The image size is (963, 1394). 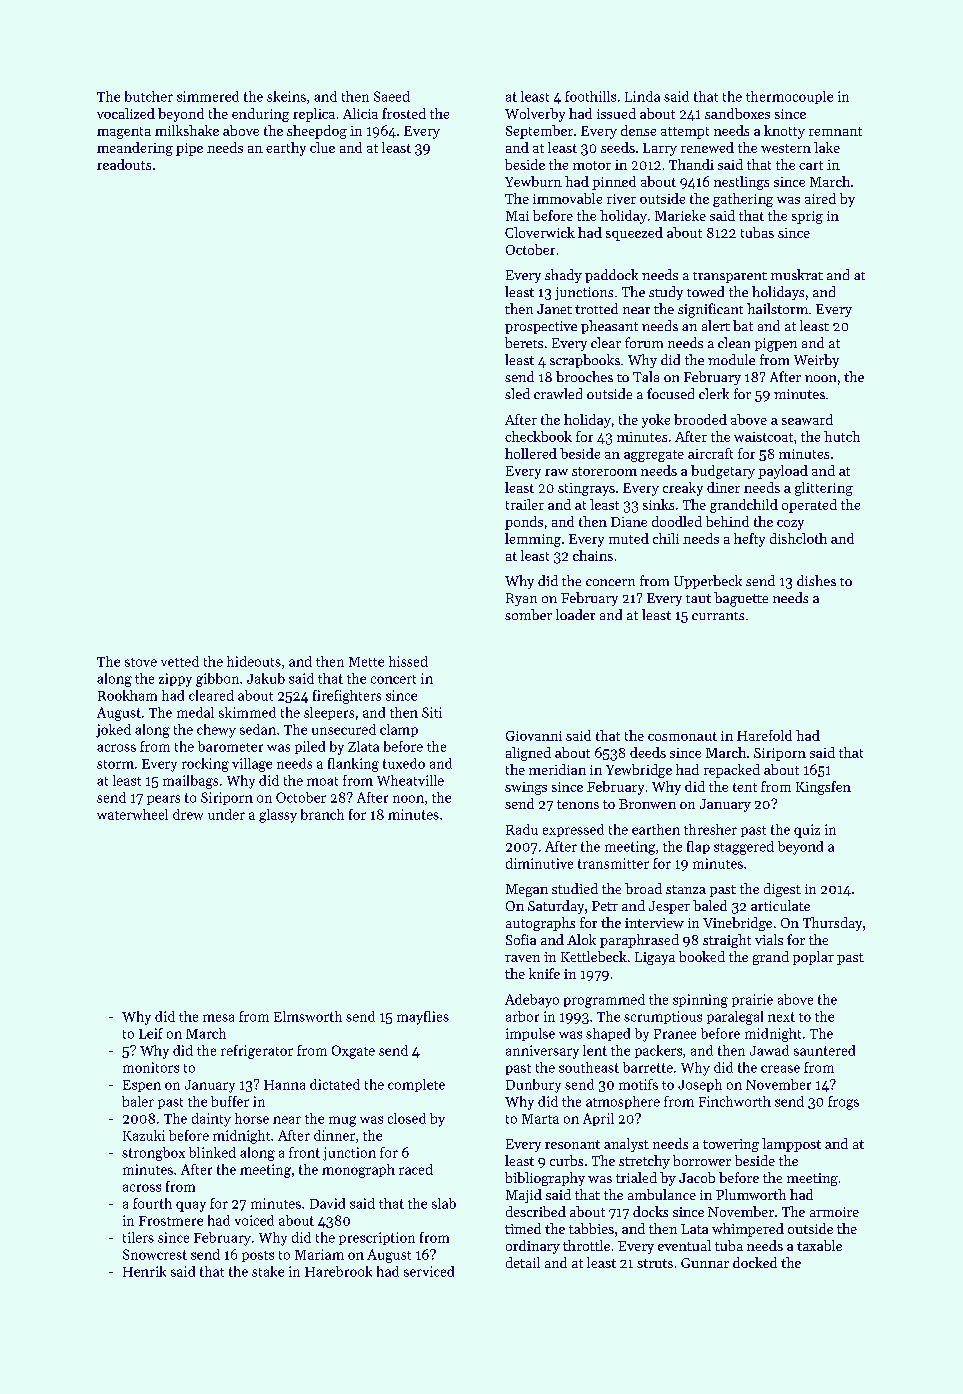 What do you see at coordinates (404, 113) in the page?
I see `frosted` at bounding box center [404, 113].
